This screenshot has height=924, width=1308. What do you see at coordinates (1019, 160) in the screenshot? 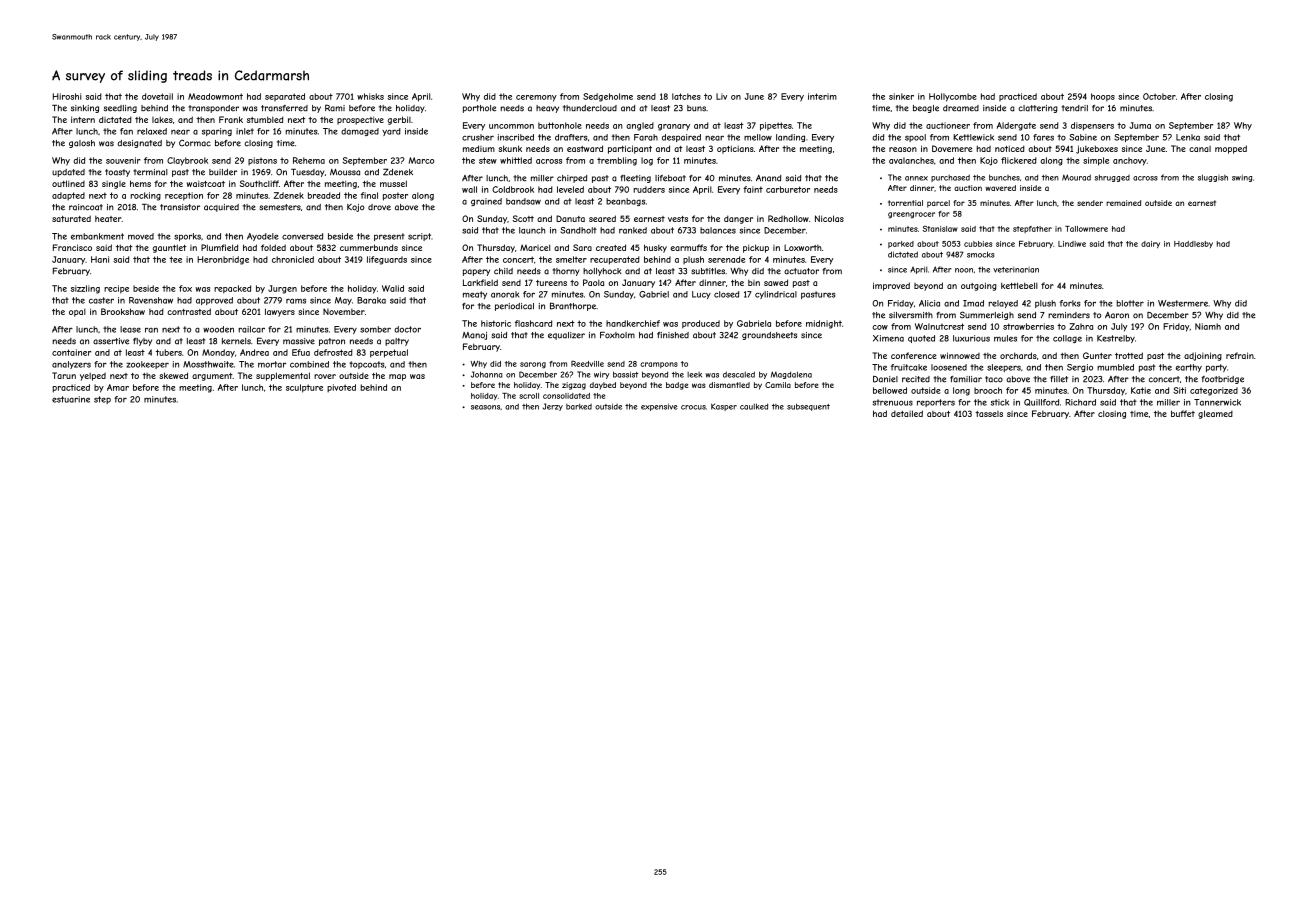
I see `flickered` at bounding box center [1019, 160].
